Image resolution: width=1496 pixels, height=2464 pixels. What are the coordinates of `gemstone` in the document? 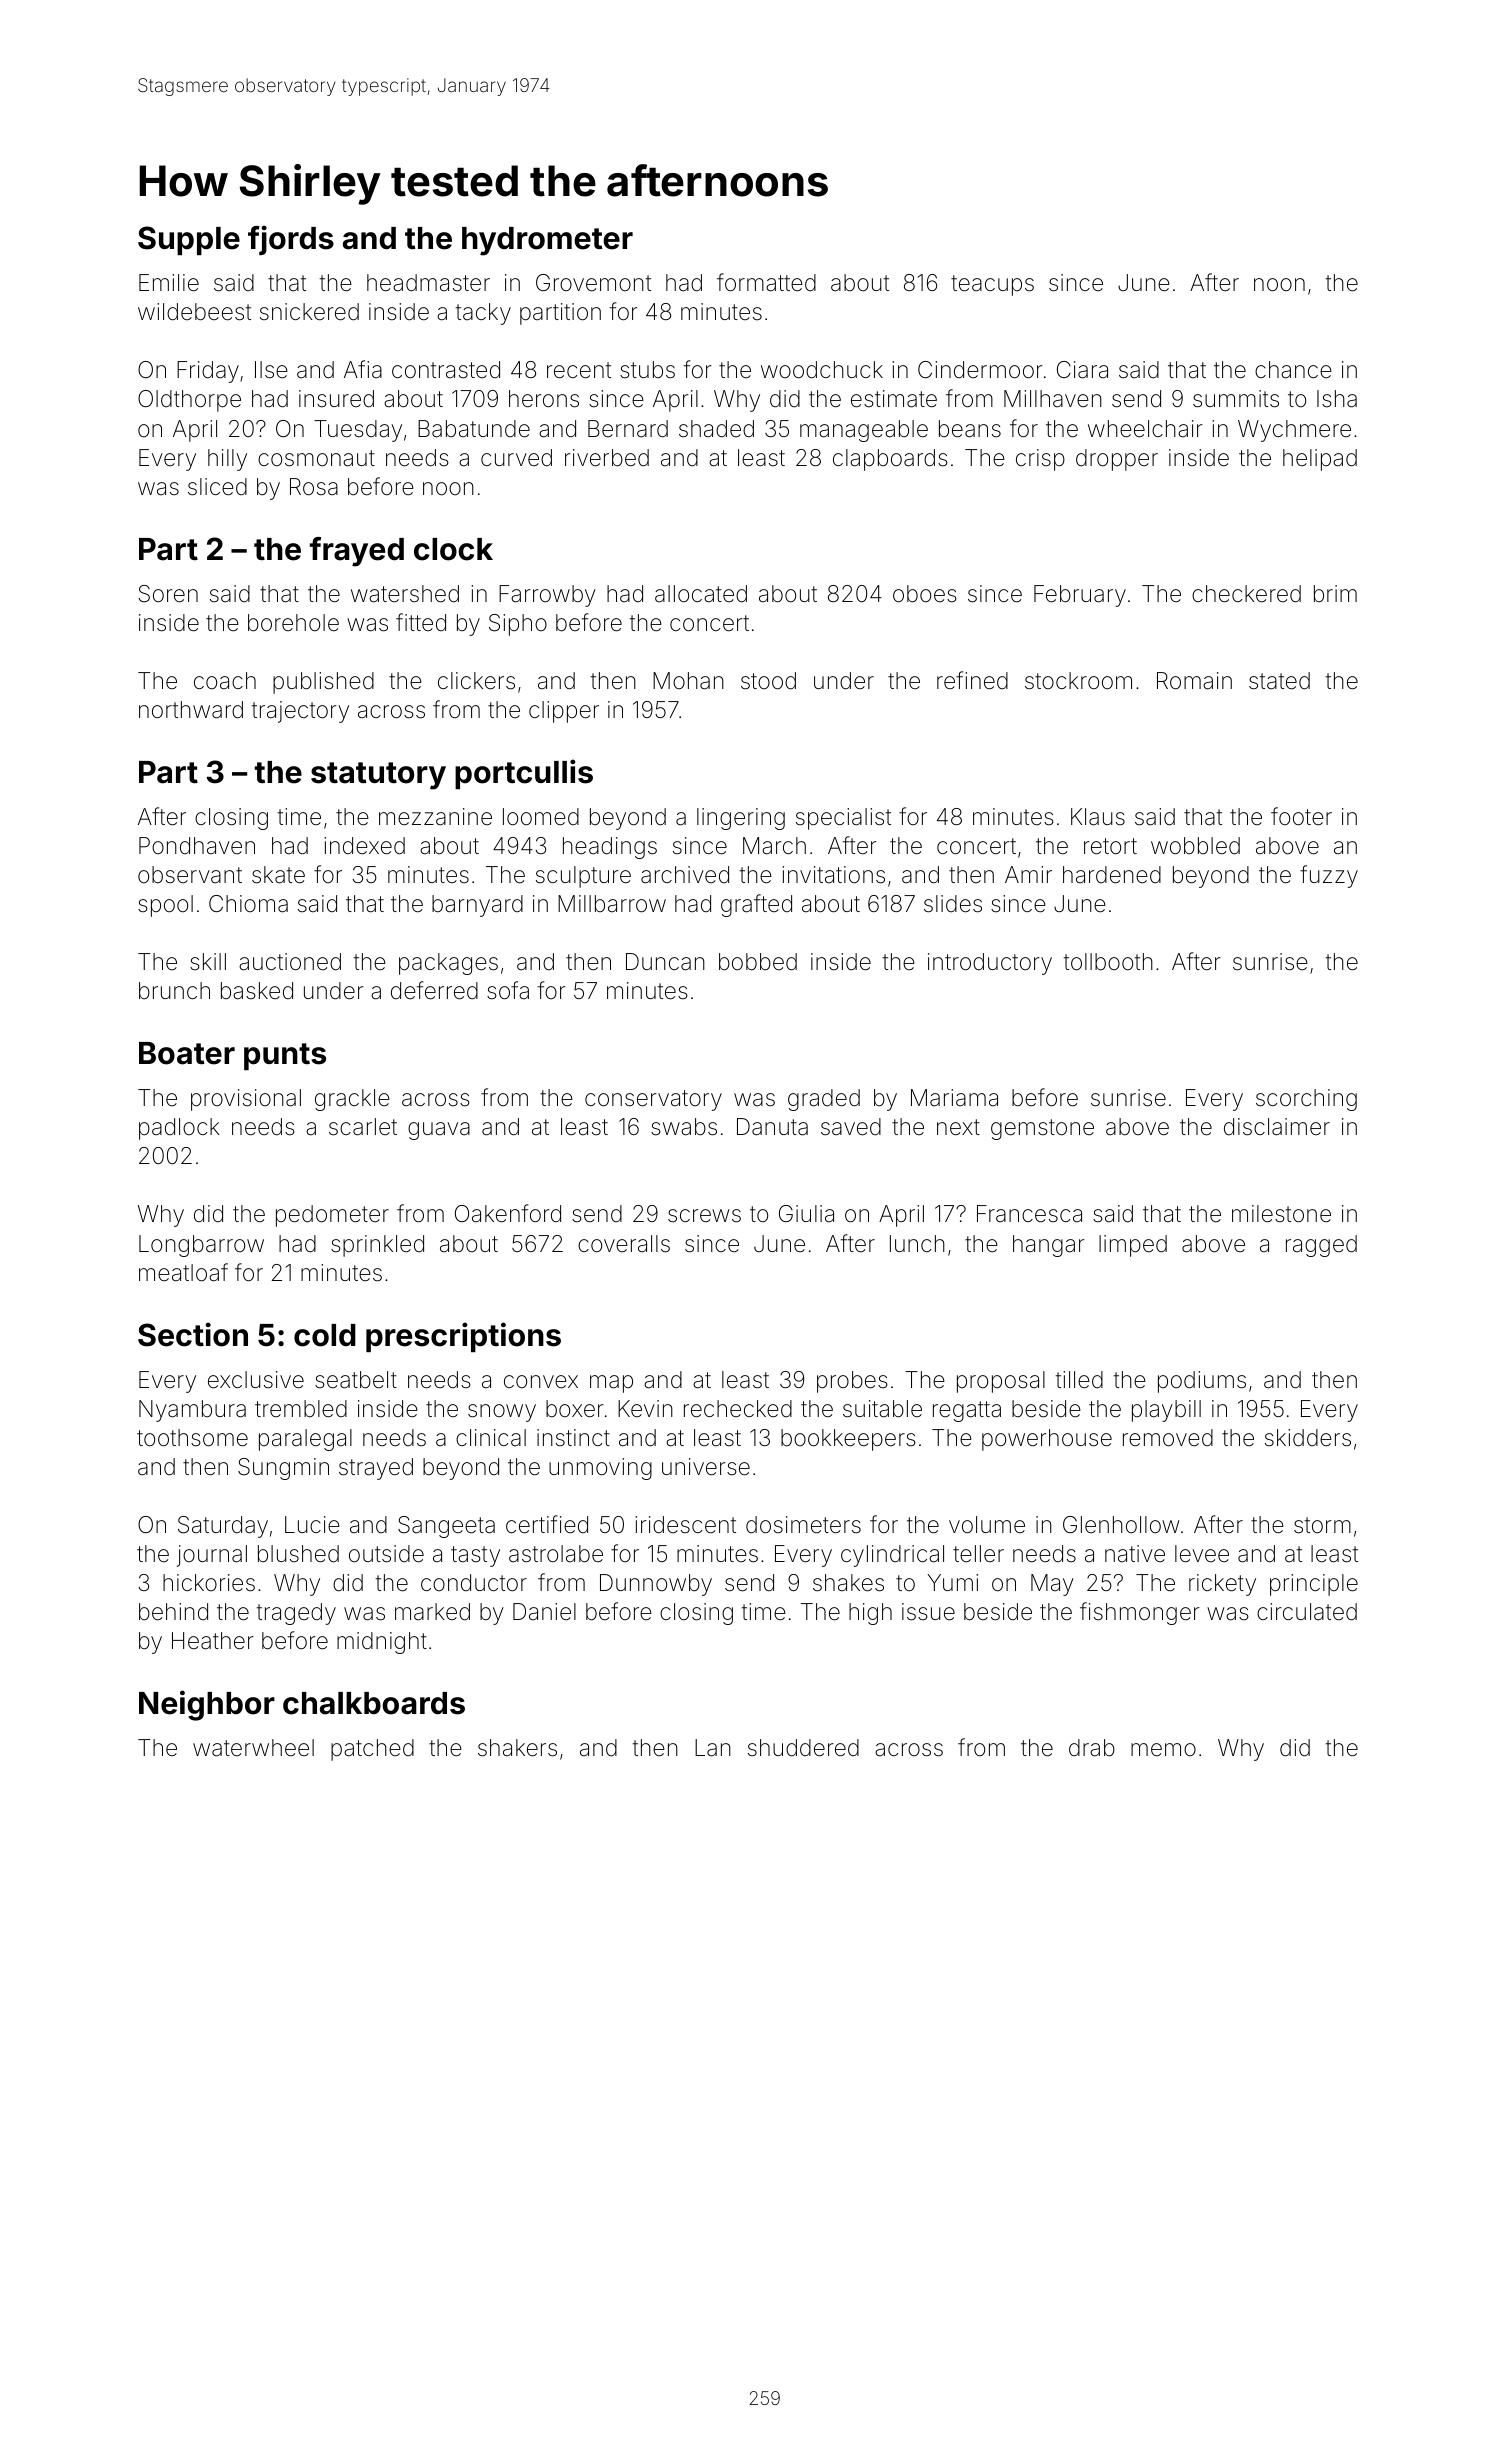 It's located at (1042, 1129).
